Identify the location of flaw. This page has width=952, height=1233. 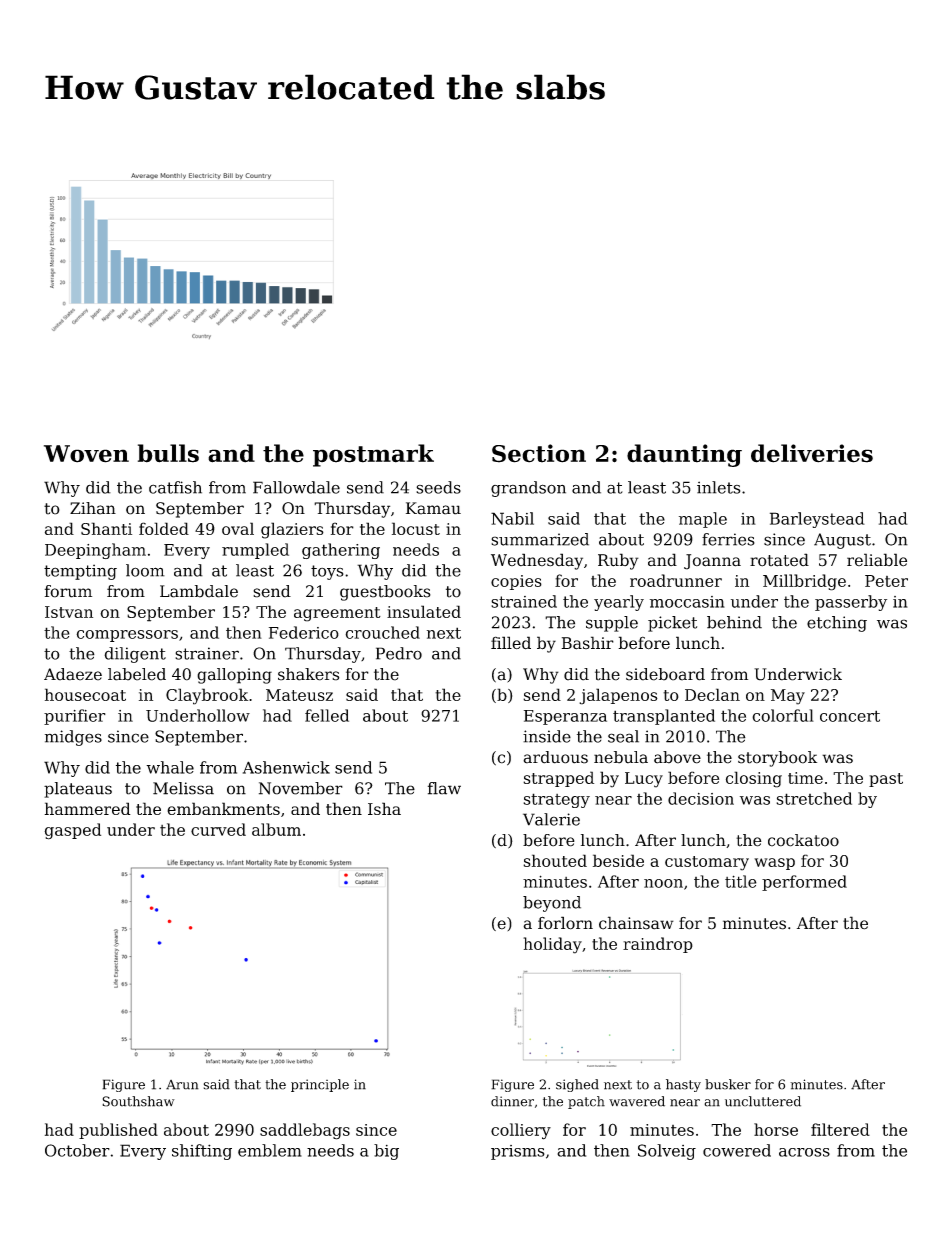
(444, 788).
